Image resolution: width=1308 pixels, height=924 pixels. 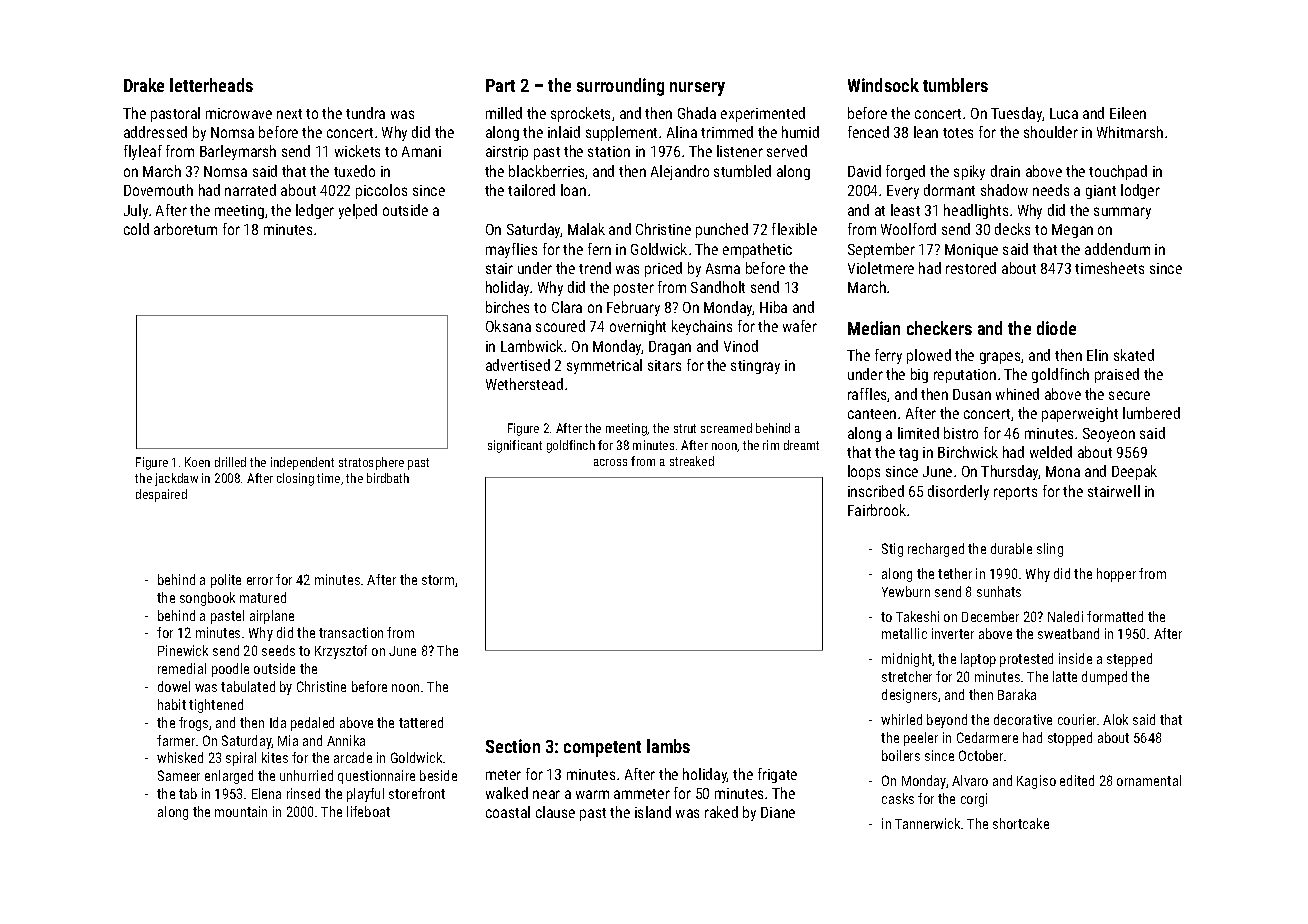 I want to click on narrated, so click(x=250, y=190).
